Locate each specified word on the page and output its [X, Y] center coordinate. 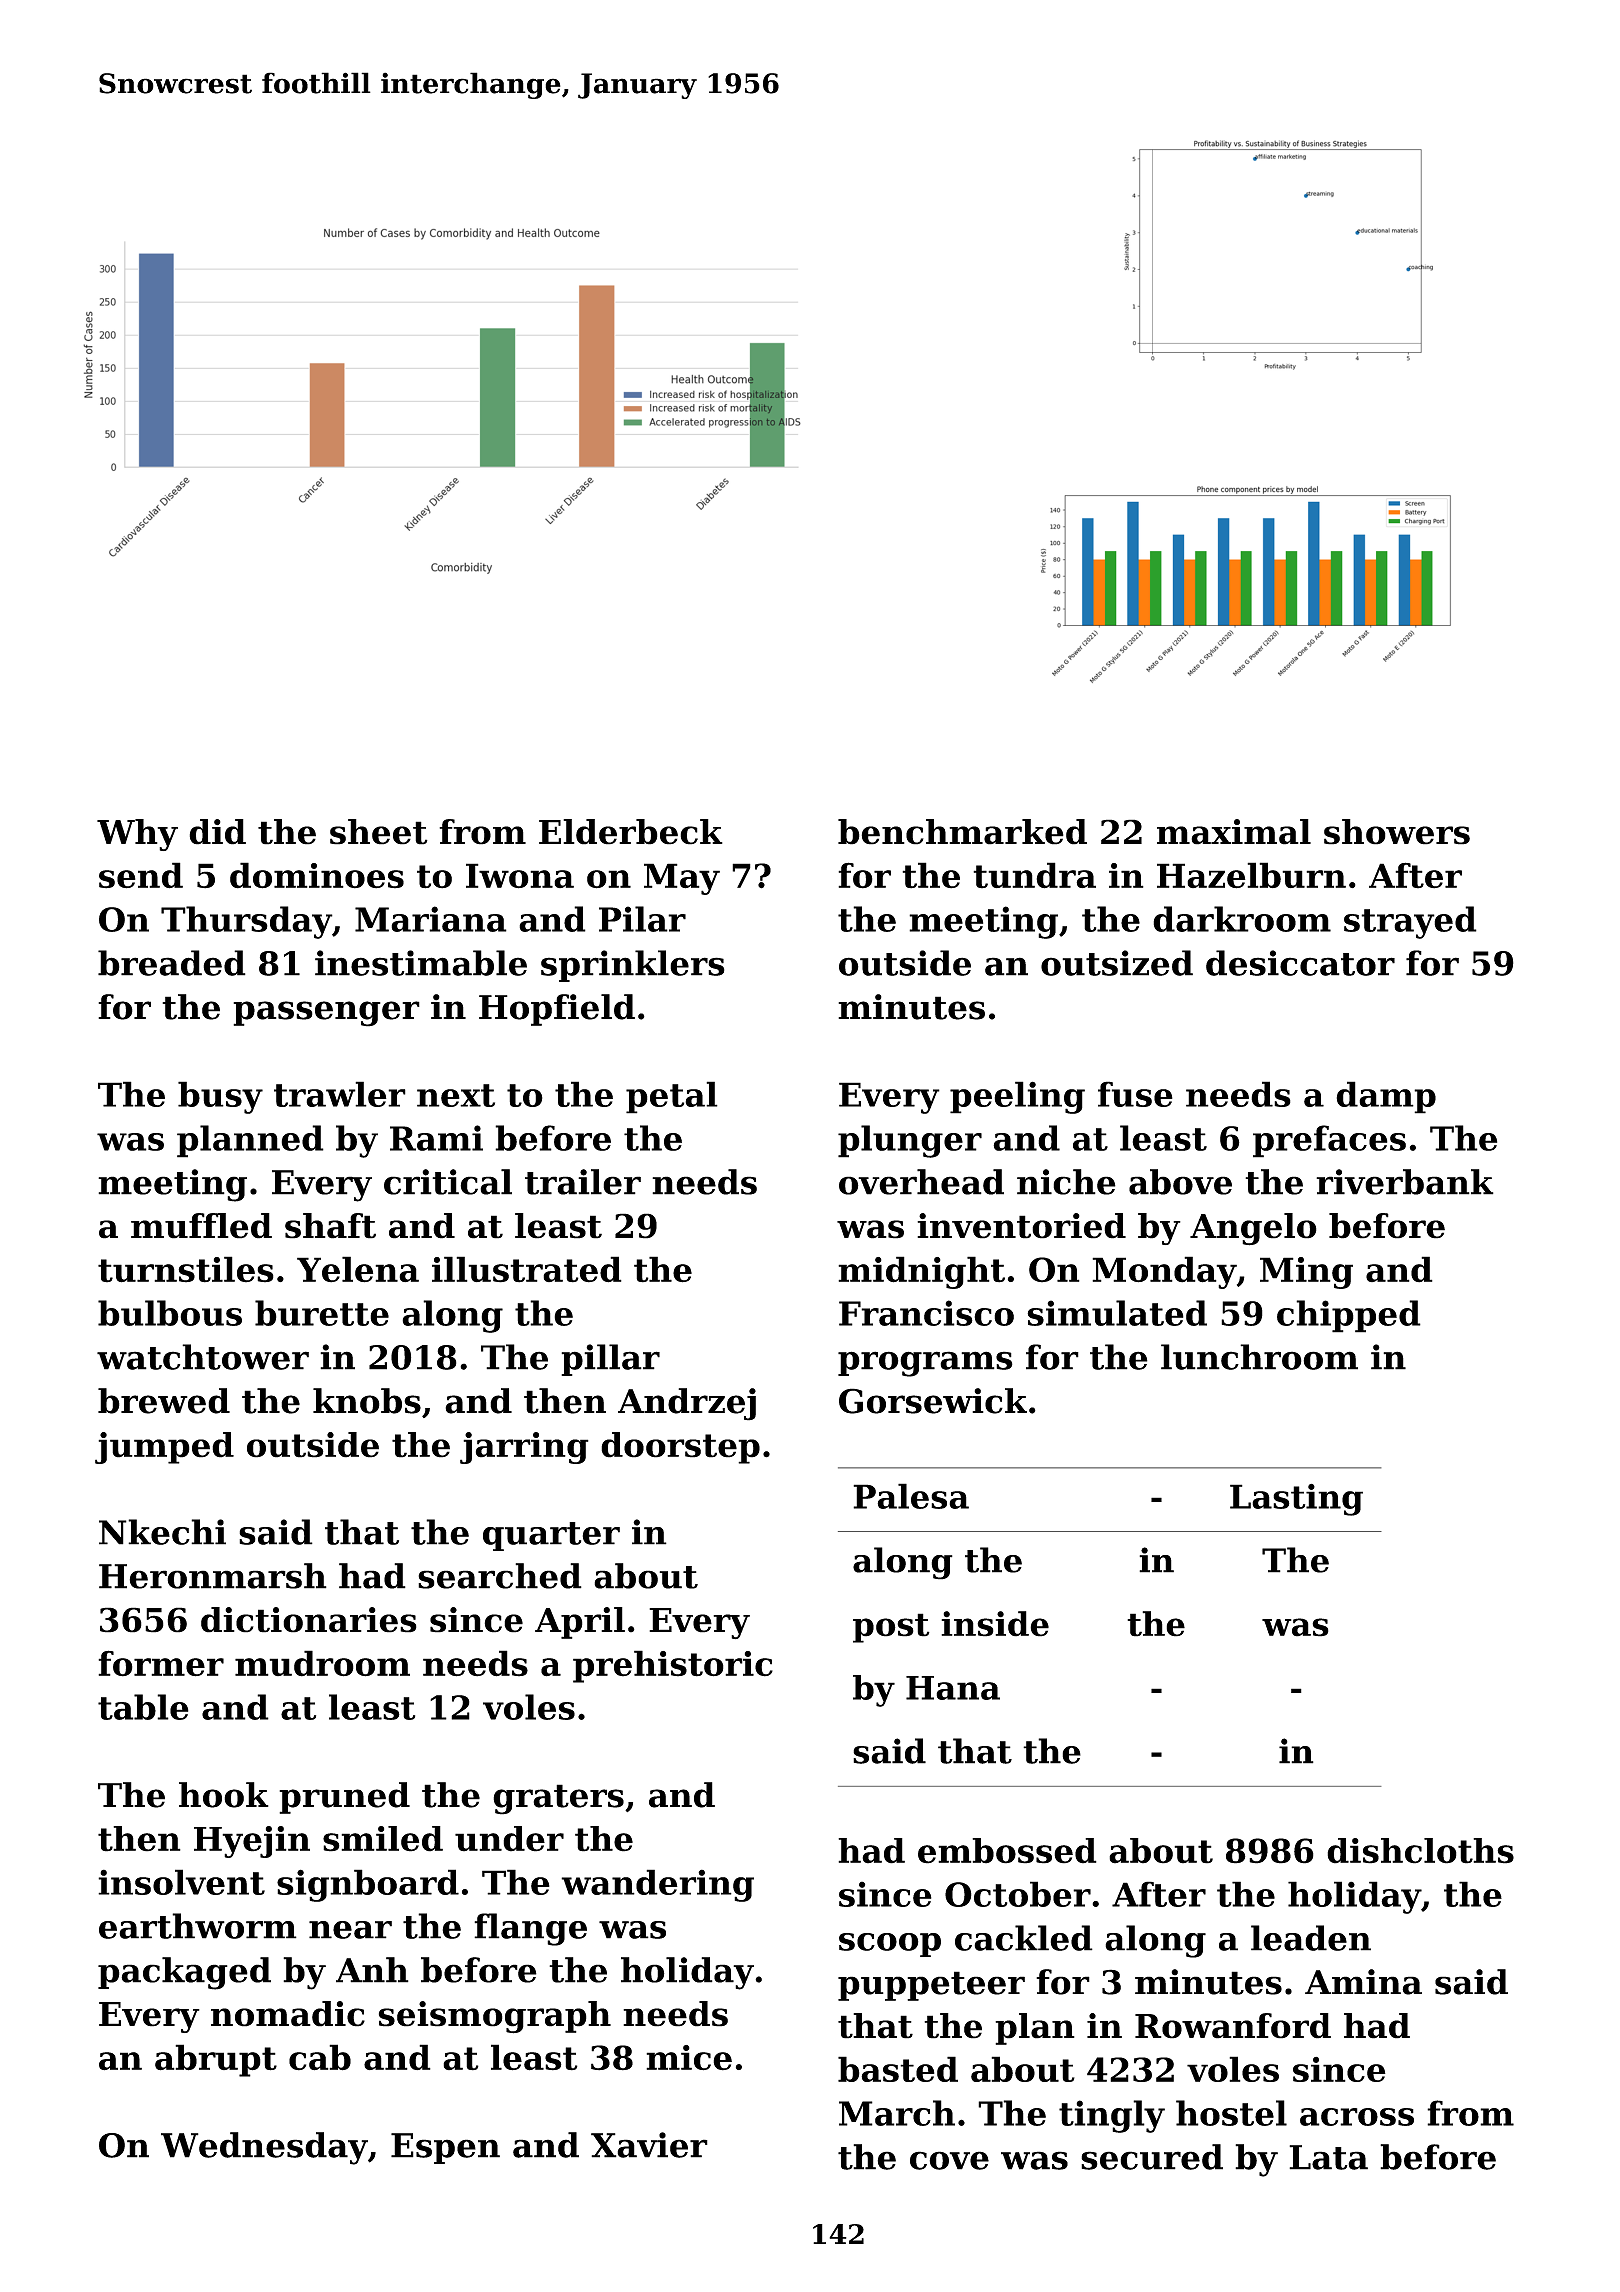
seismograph [495, 2017]
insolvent [181, 1882]
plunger [910, 1141]
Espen [445, 2148]
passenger [326, 1014]
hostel [1231, 2113]
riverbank [1405, 1182]
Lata [1328, 2157]
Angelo [1253, 1229]
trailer [583, 1182]
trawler [340, 1094]
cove [949, 2160]
